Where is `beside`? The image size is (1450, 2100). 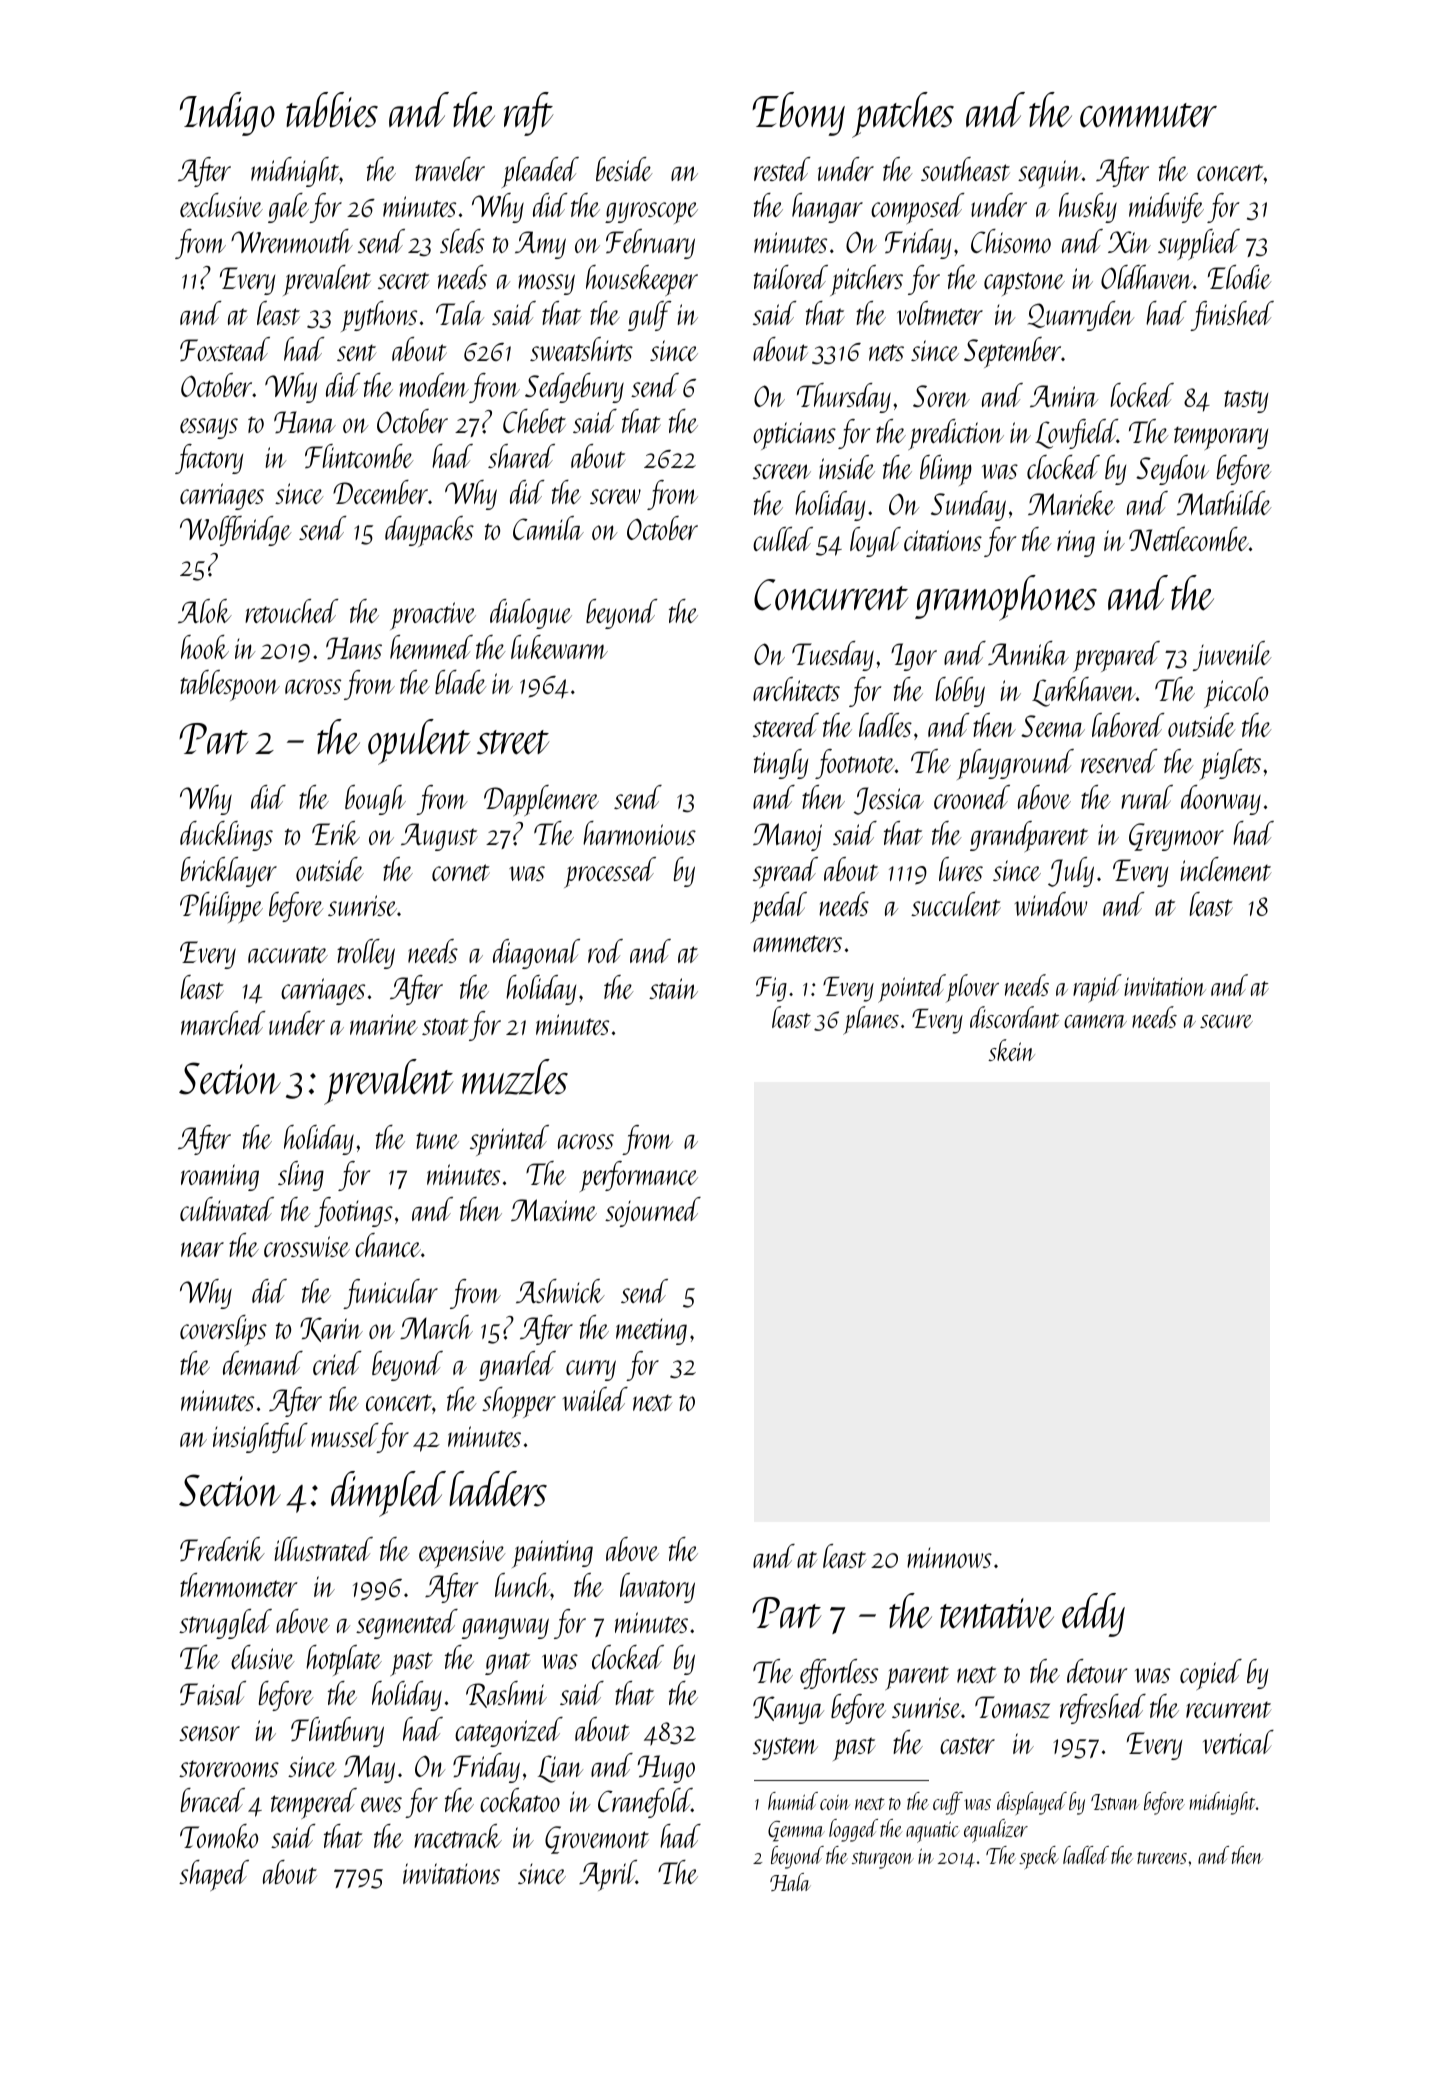
beside is located at coordinates (624, 169).
